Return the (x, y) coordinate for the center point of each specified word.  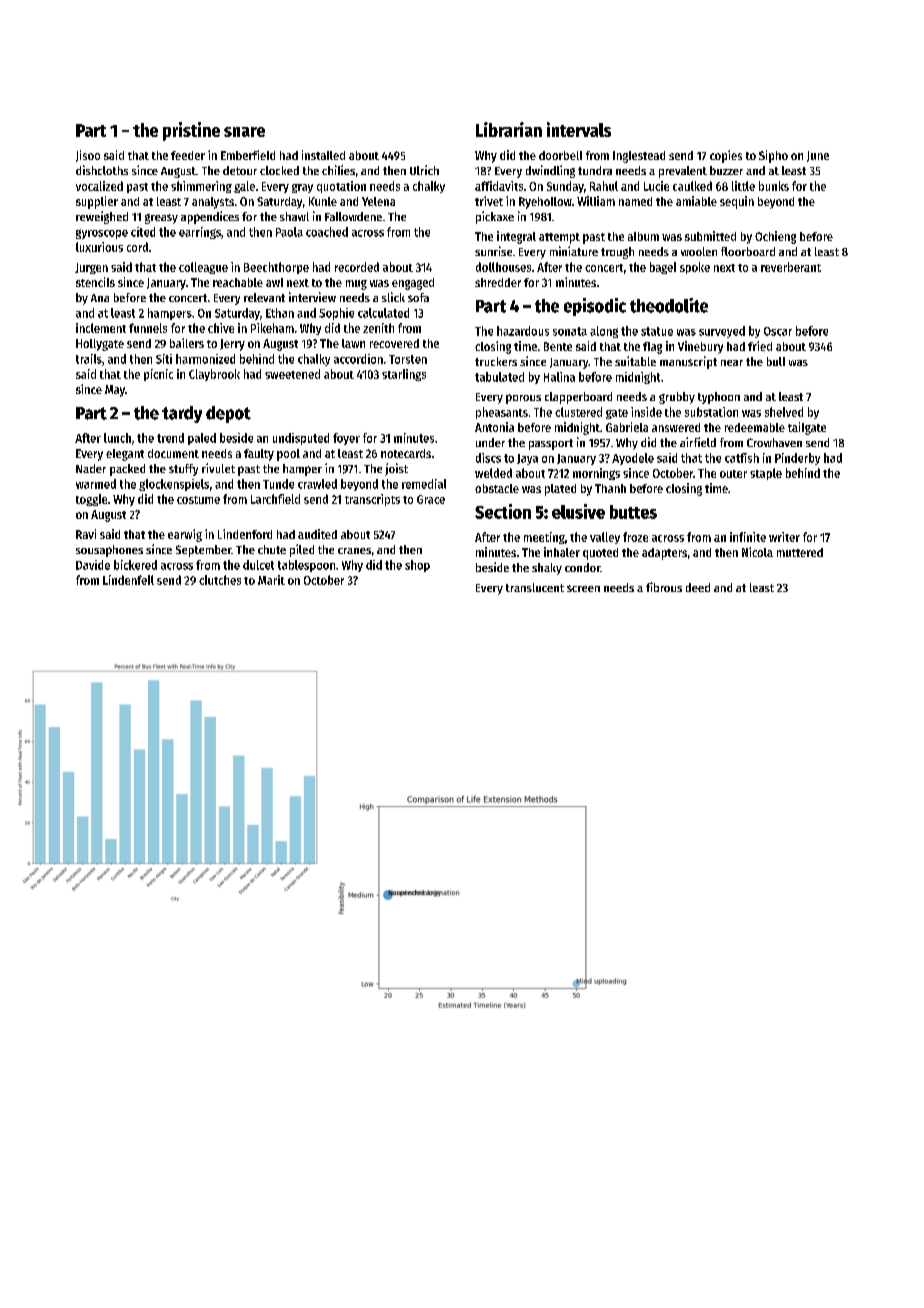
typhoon (719, 398)
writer (784, 537)
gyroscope (102, 234)
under (490, 442)
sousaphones (109, 551)
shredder (498, 282)
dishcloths (102, 170)
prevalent (683, 172)
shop (417, 566)
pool (288, 455)
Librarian (509, 129)
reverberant (791, 267)
